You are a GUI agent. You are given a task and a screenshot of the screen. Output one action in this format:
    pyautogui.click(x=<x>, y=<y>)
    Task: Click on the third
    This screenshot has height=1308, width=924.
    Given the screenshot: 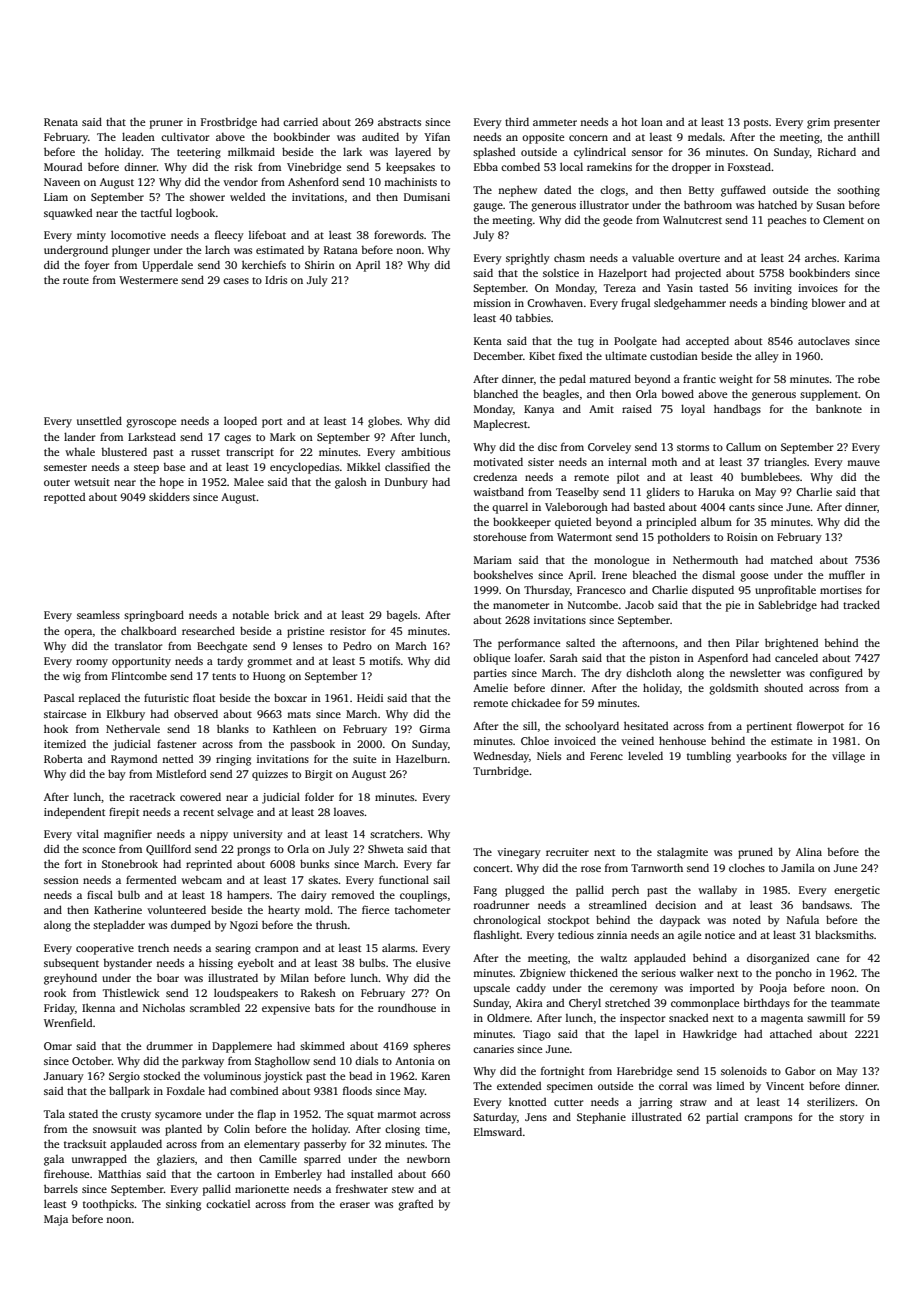 What is the action you would take?
    pyautogui.click(x=517, y=121)
